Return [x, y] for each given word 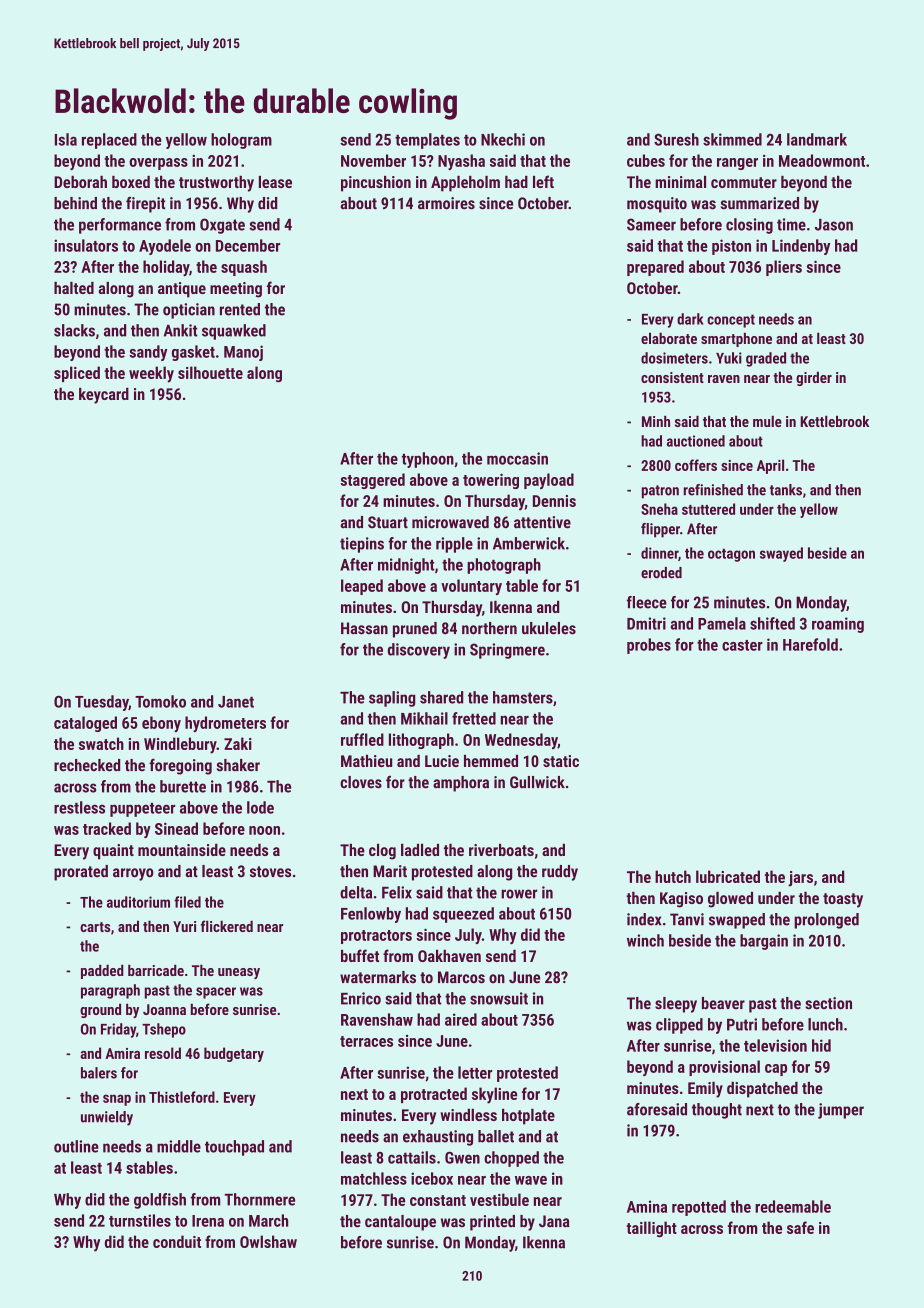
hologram [241, 141]
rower [519, 894]
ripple [454, 545]
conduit [177, 1241]
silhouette [210, 372]
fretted [474, 718]
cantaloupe [400, 1223]
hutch [673, 876]
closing [749, 226]
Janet [236, 702]
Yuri [184, 926]
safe [800, 1227]
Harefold [810, 644]
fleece [647, 602]
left [543, 181]
